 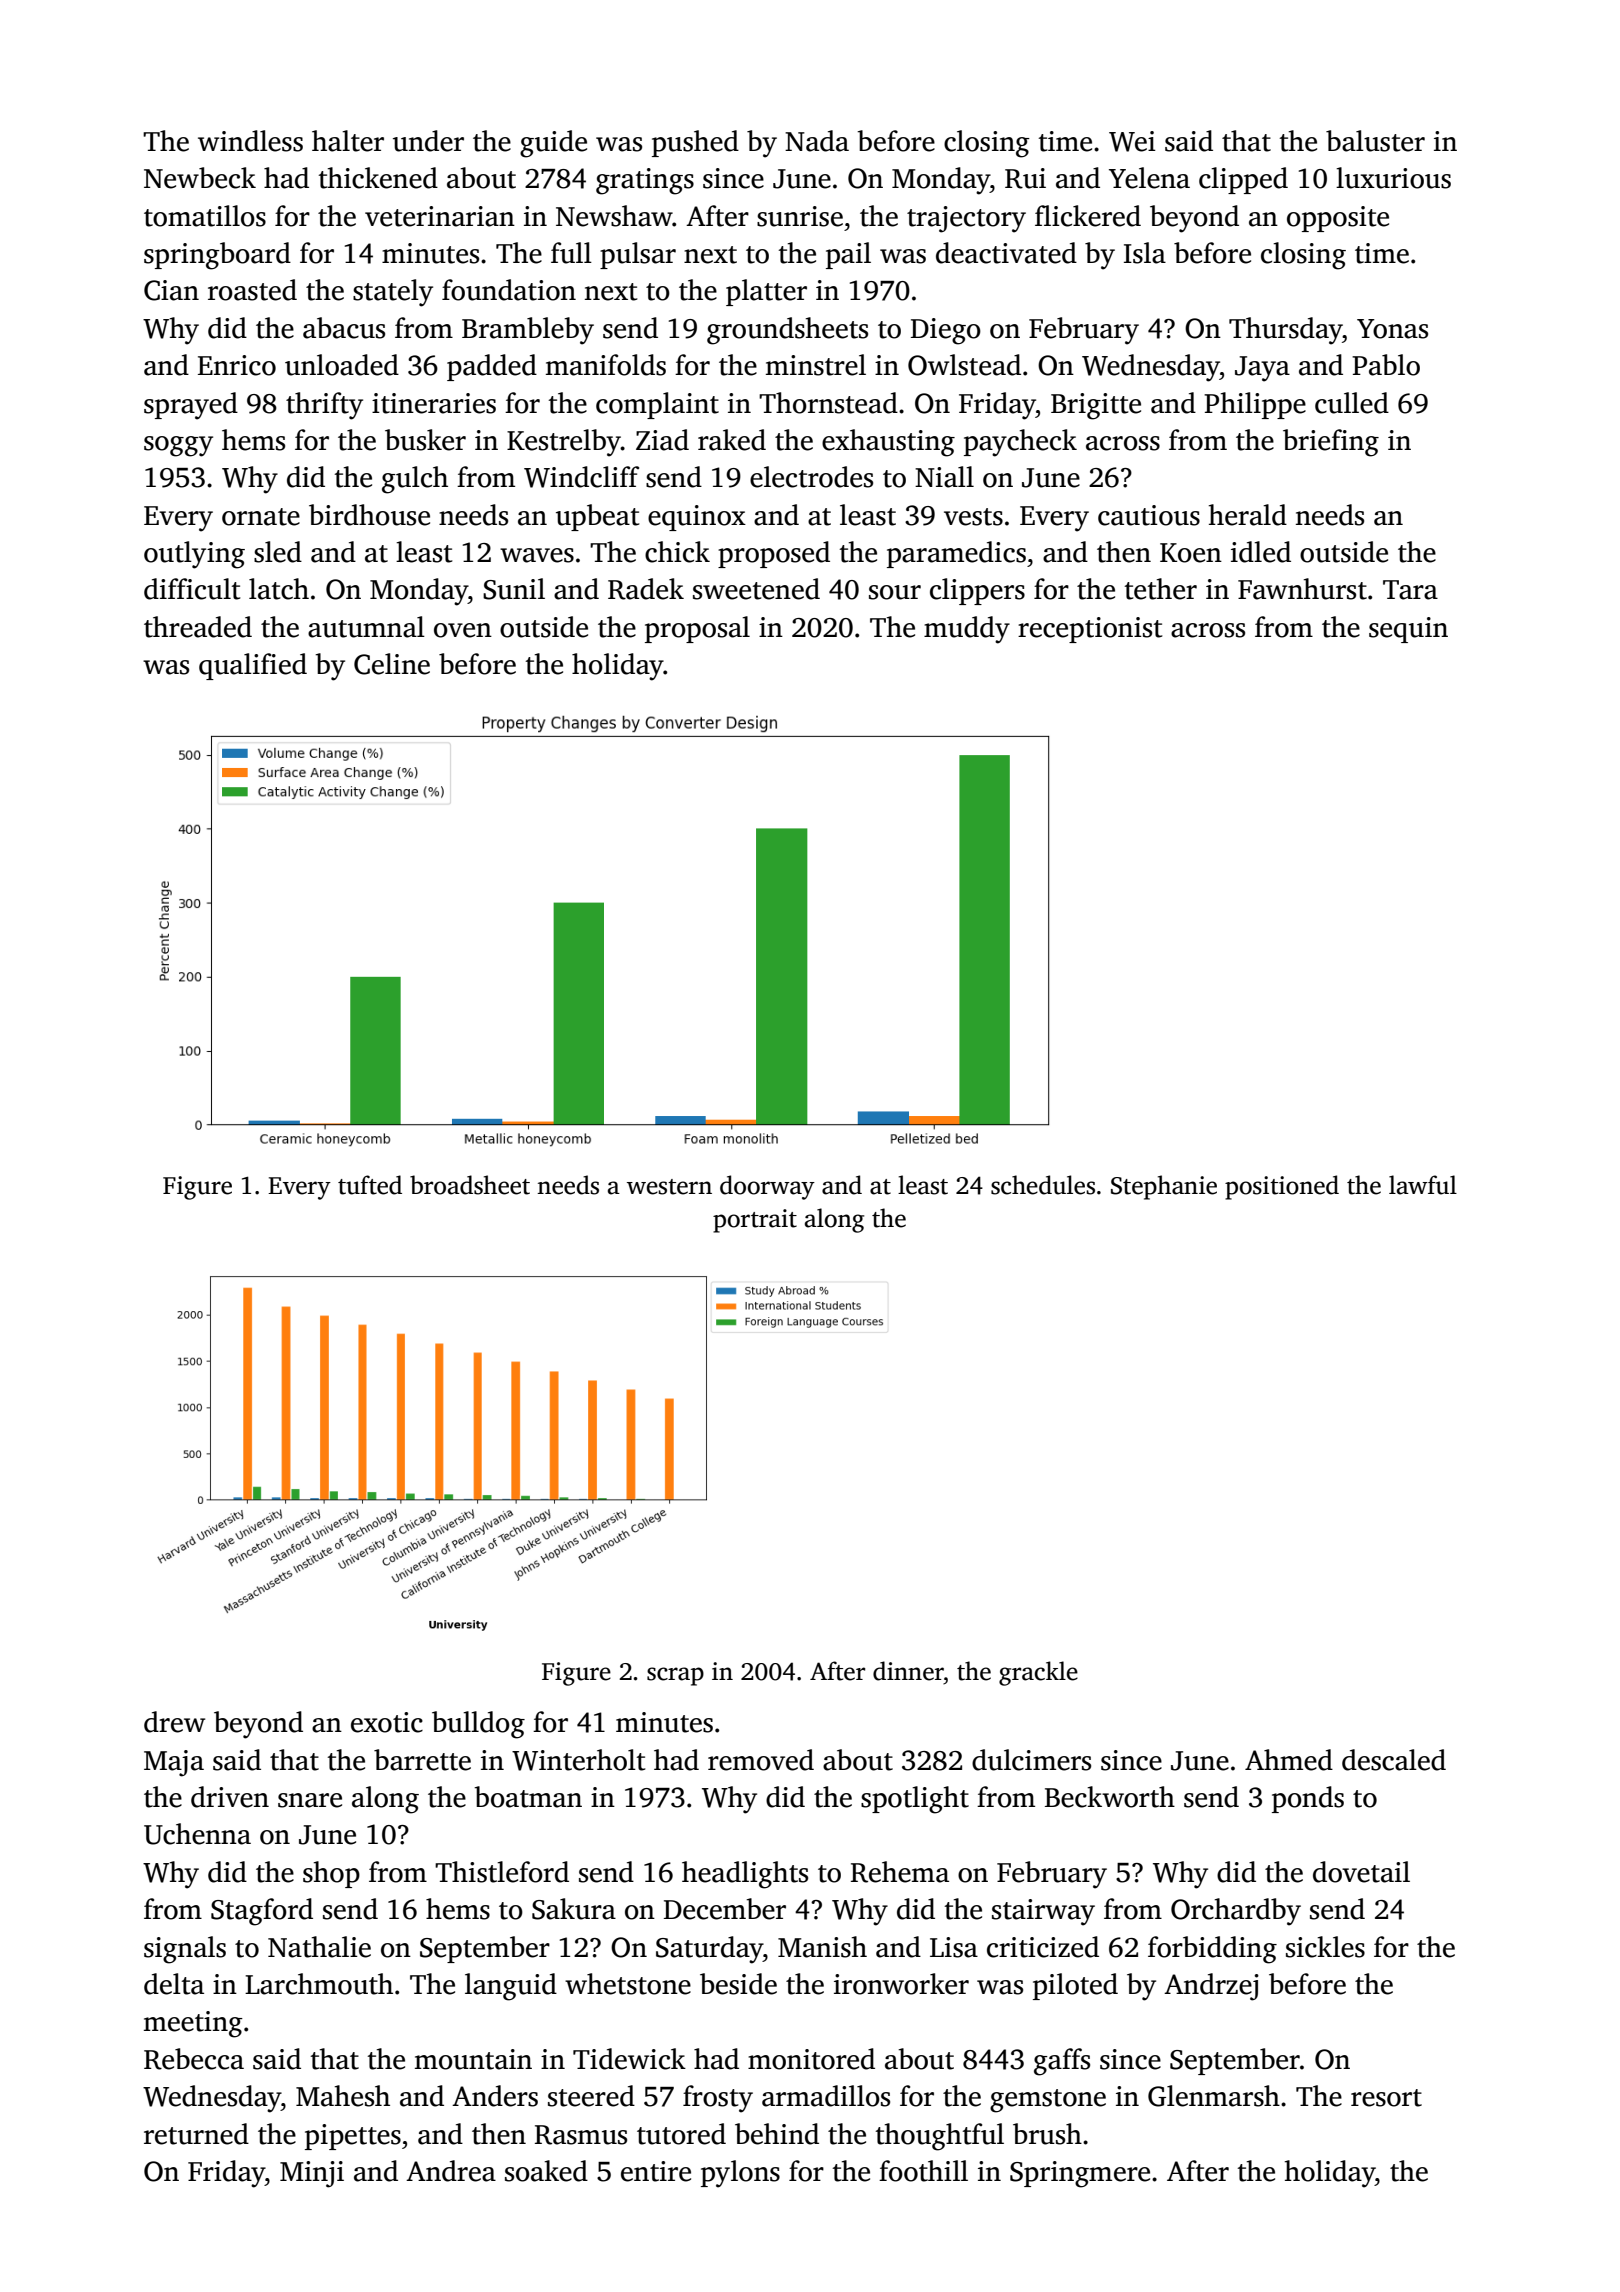 What do you see at coordinates (908, 1671) in the screenshot?
I see `dinner` at bounding box center [908, 1671].
